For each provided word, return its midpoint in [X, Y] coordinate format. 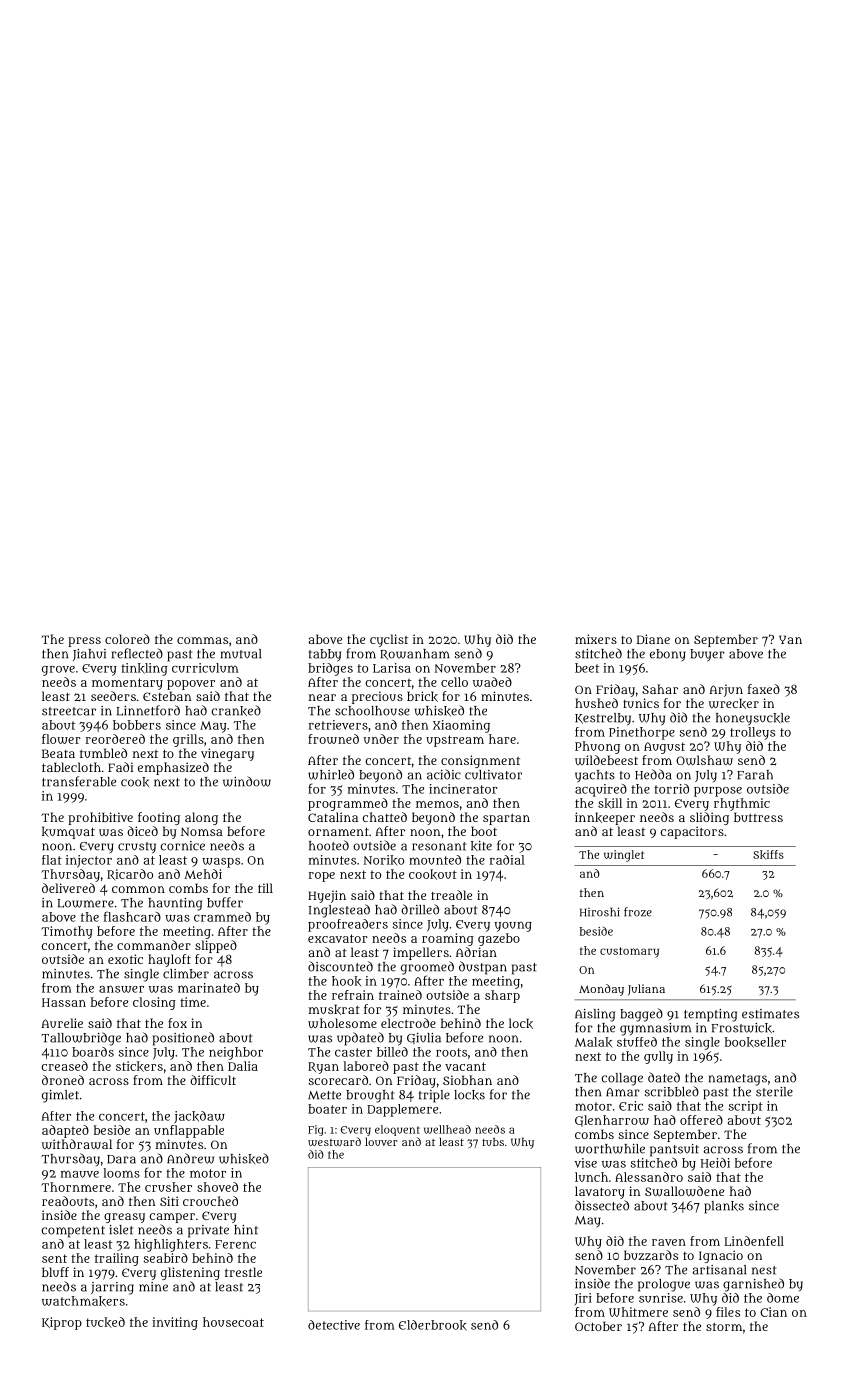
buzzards [651, 1255]
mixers [596, 639]
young [513, 926]
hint [246, 1230]
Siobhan [467, 1080]
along [201, 818]
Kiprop [62, 1323]
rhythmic [742, 804]
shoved [217, 1187]
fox [177, 1023]
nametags [738, 1080]
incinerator [463, 789]
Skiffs [768, 855]
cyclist [389, 640]
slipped [216, 946]
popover [191, 685]
